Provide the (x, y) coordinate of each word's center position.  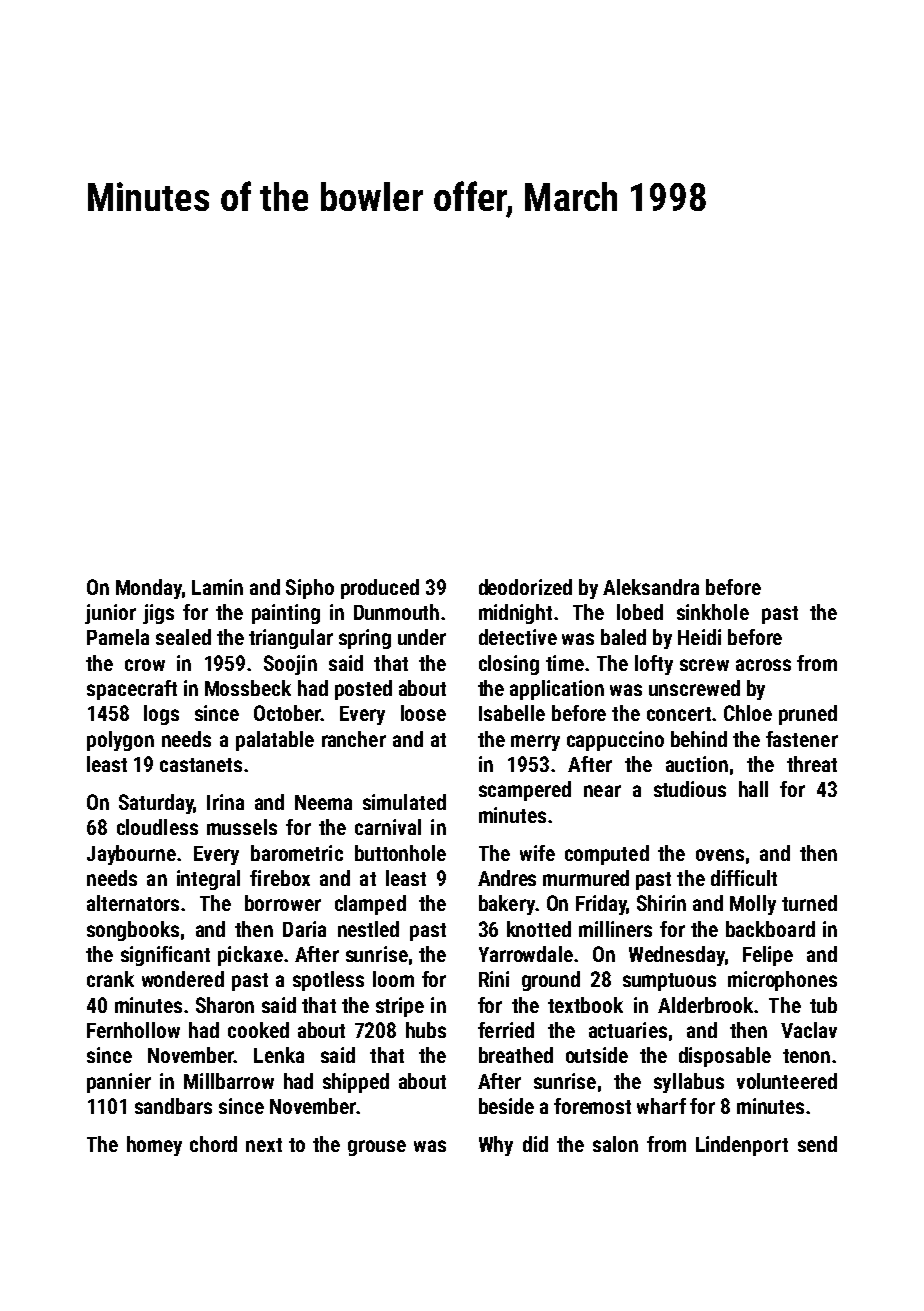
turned (809, 903)
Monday (149, 589)
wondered (183, 979)
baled (623, 637)
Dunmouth (396, 612)
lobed (640, 612)
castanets (201, 765)
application (557, 690)
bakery (507, 905)
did (535, 1144)
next (264, 1145)
